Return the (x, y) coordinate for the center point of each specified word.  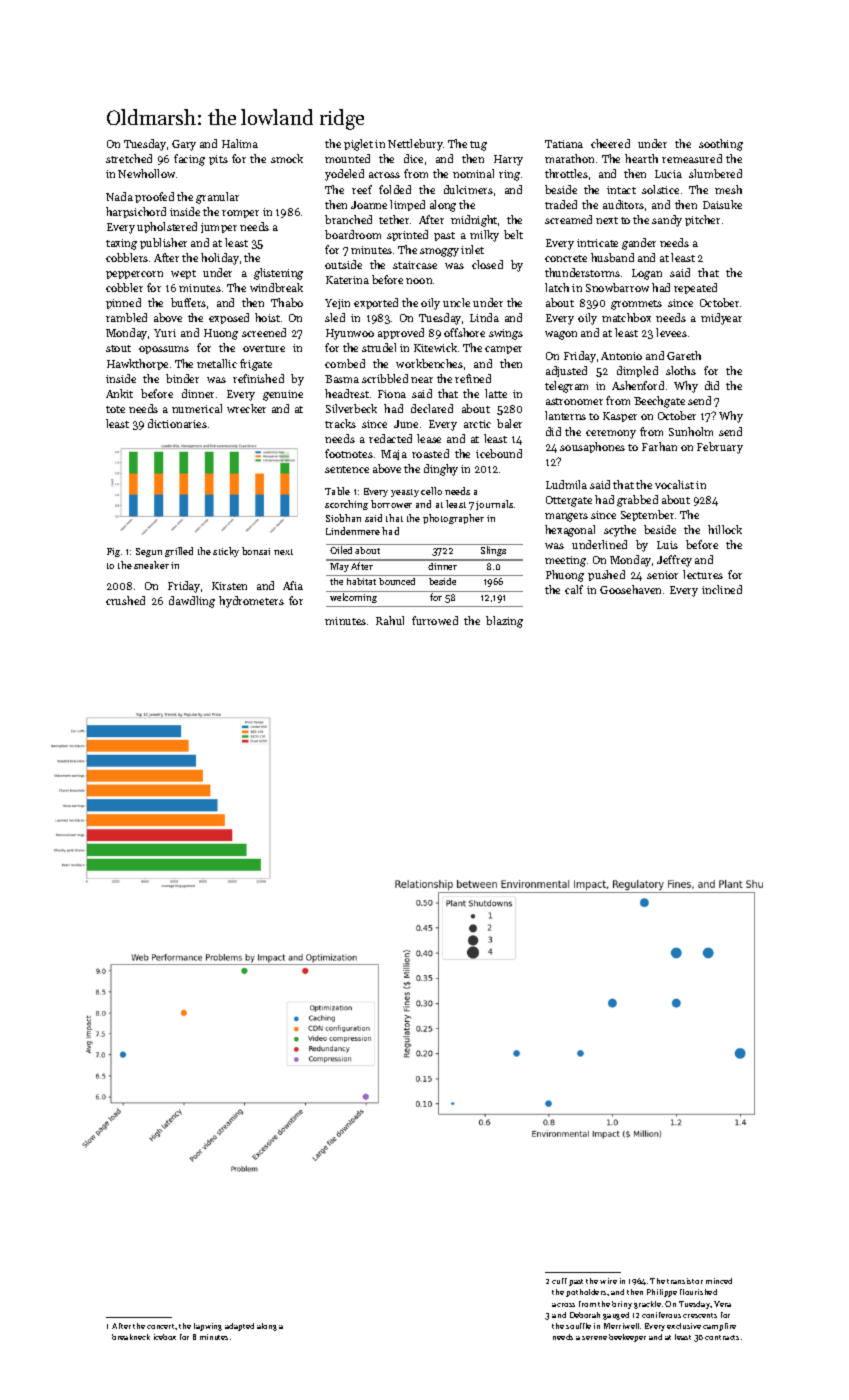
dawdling (192, 602)
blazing (504, 622)
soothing (721, 145)
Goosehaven (630, 589)
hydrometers (251, 602)
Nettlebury (415, 145)
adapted (239, 1327)
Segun (149, 552)
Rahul (390, 620)
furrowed (435, 620)
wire (608, 1281)
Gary (184, 145)
